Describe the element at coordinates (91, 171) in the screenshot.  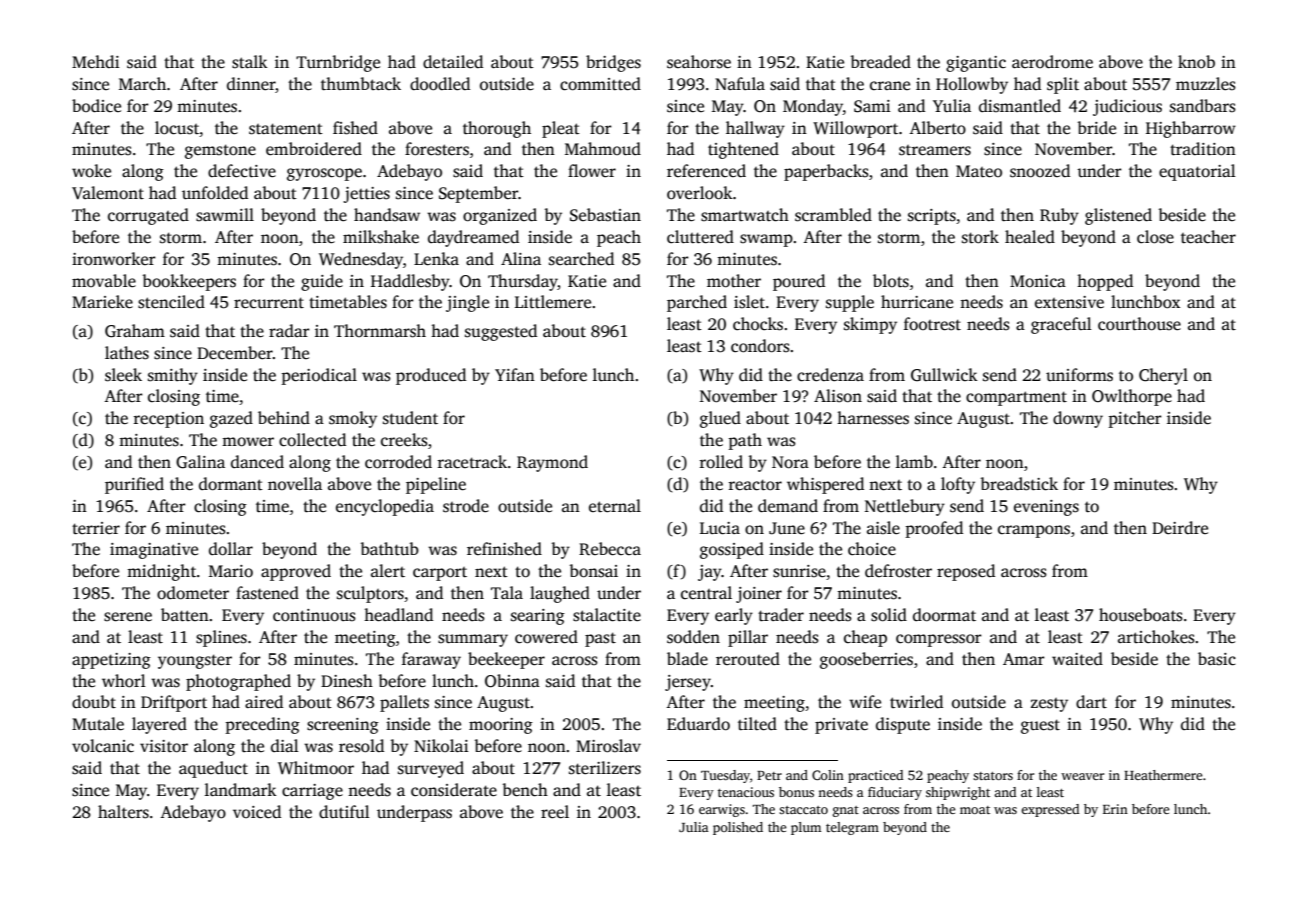
I see `woke` at that location.
